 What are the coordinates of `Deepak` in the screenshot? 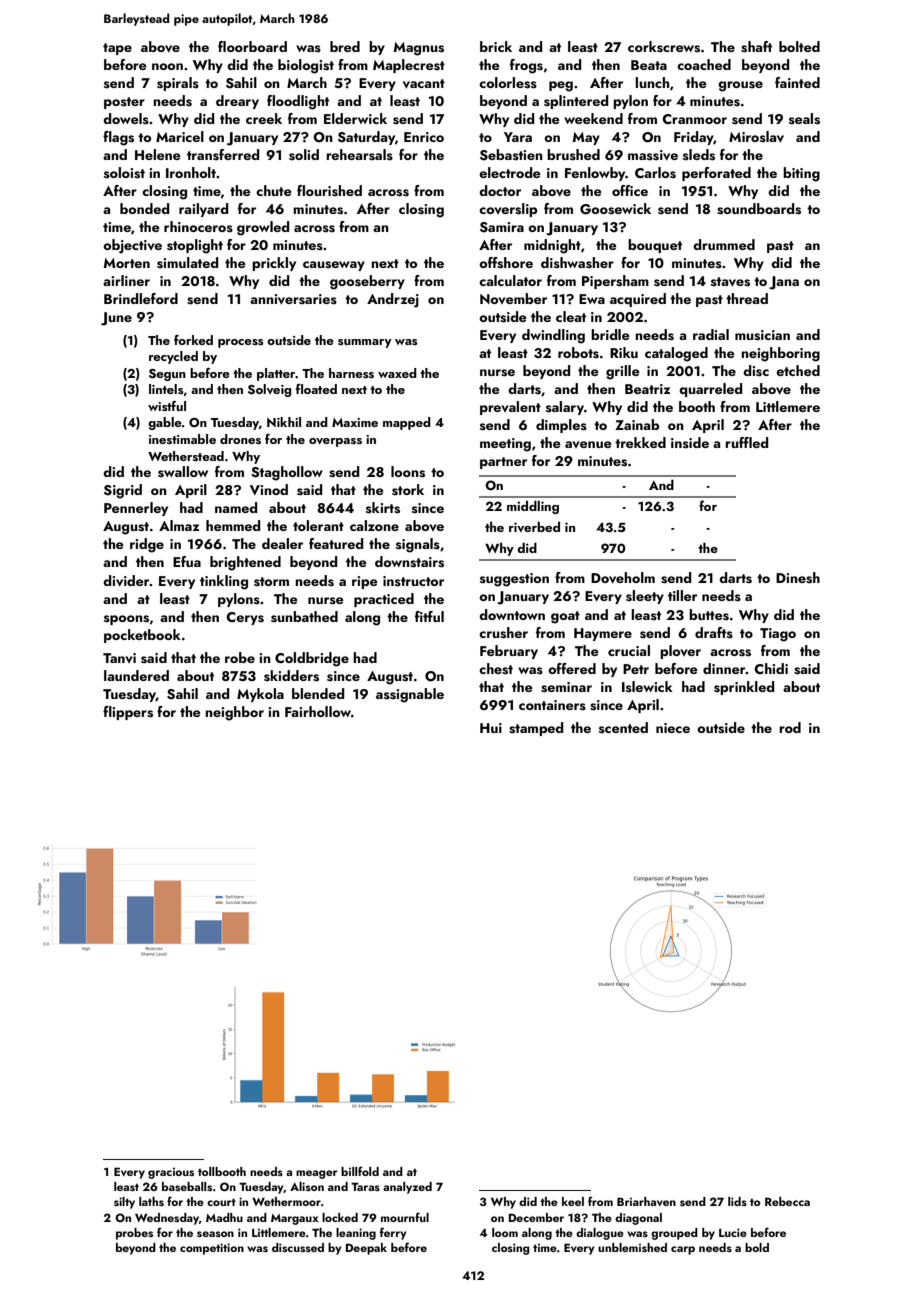 It's located at (366, 1249).
